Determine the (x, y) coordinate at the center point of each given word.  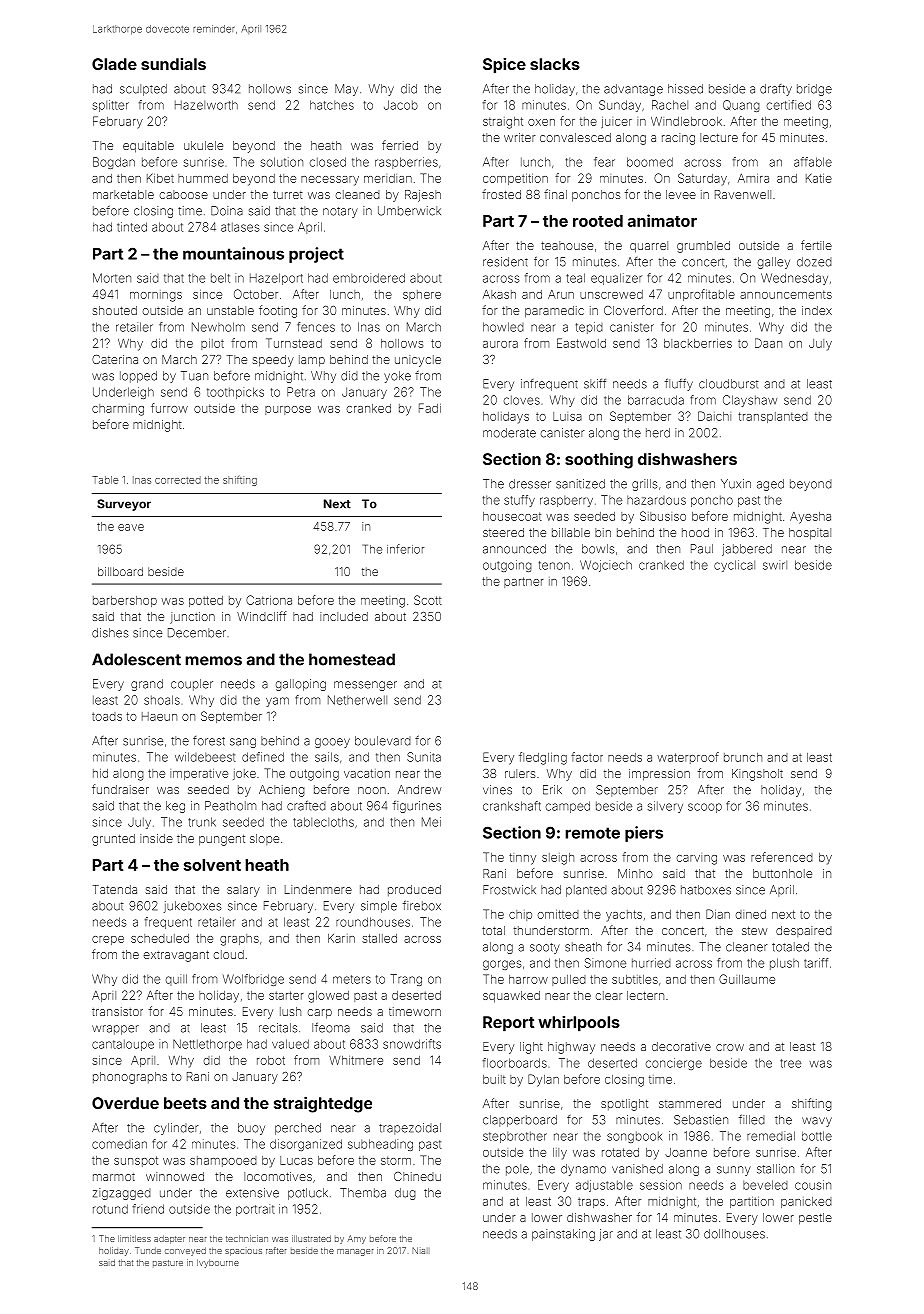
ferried (400, 145)
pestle (815, 1219)
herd (658, 433)
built (494, 1079)
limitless (134, 1238)
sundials (173, 64)
